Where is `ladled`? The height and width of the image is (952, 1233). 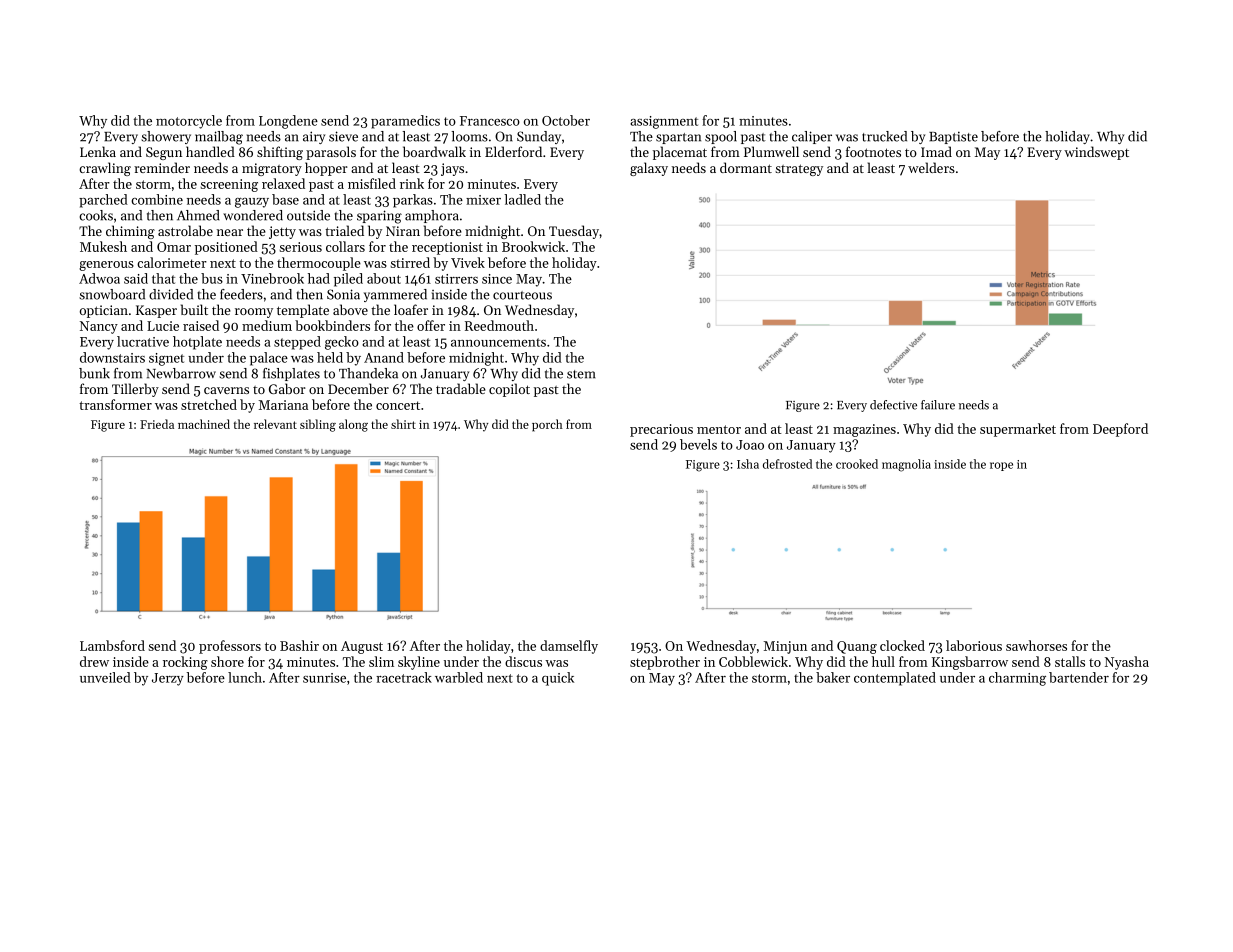
ladled is located at coordinates (522, 199).
